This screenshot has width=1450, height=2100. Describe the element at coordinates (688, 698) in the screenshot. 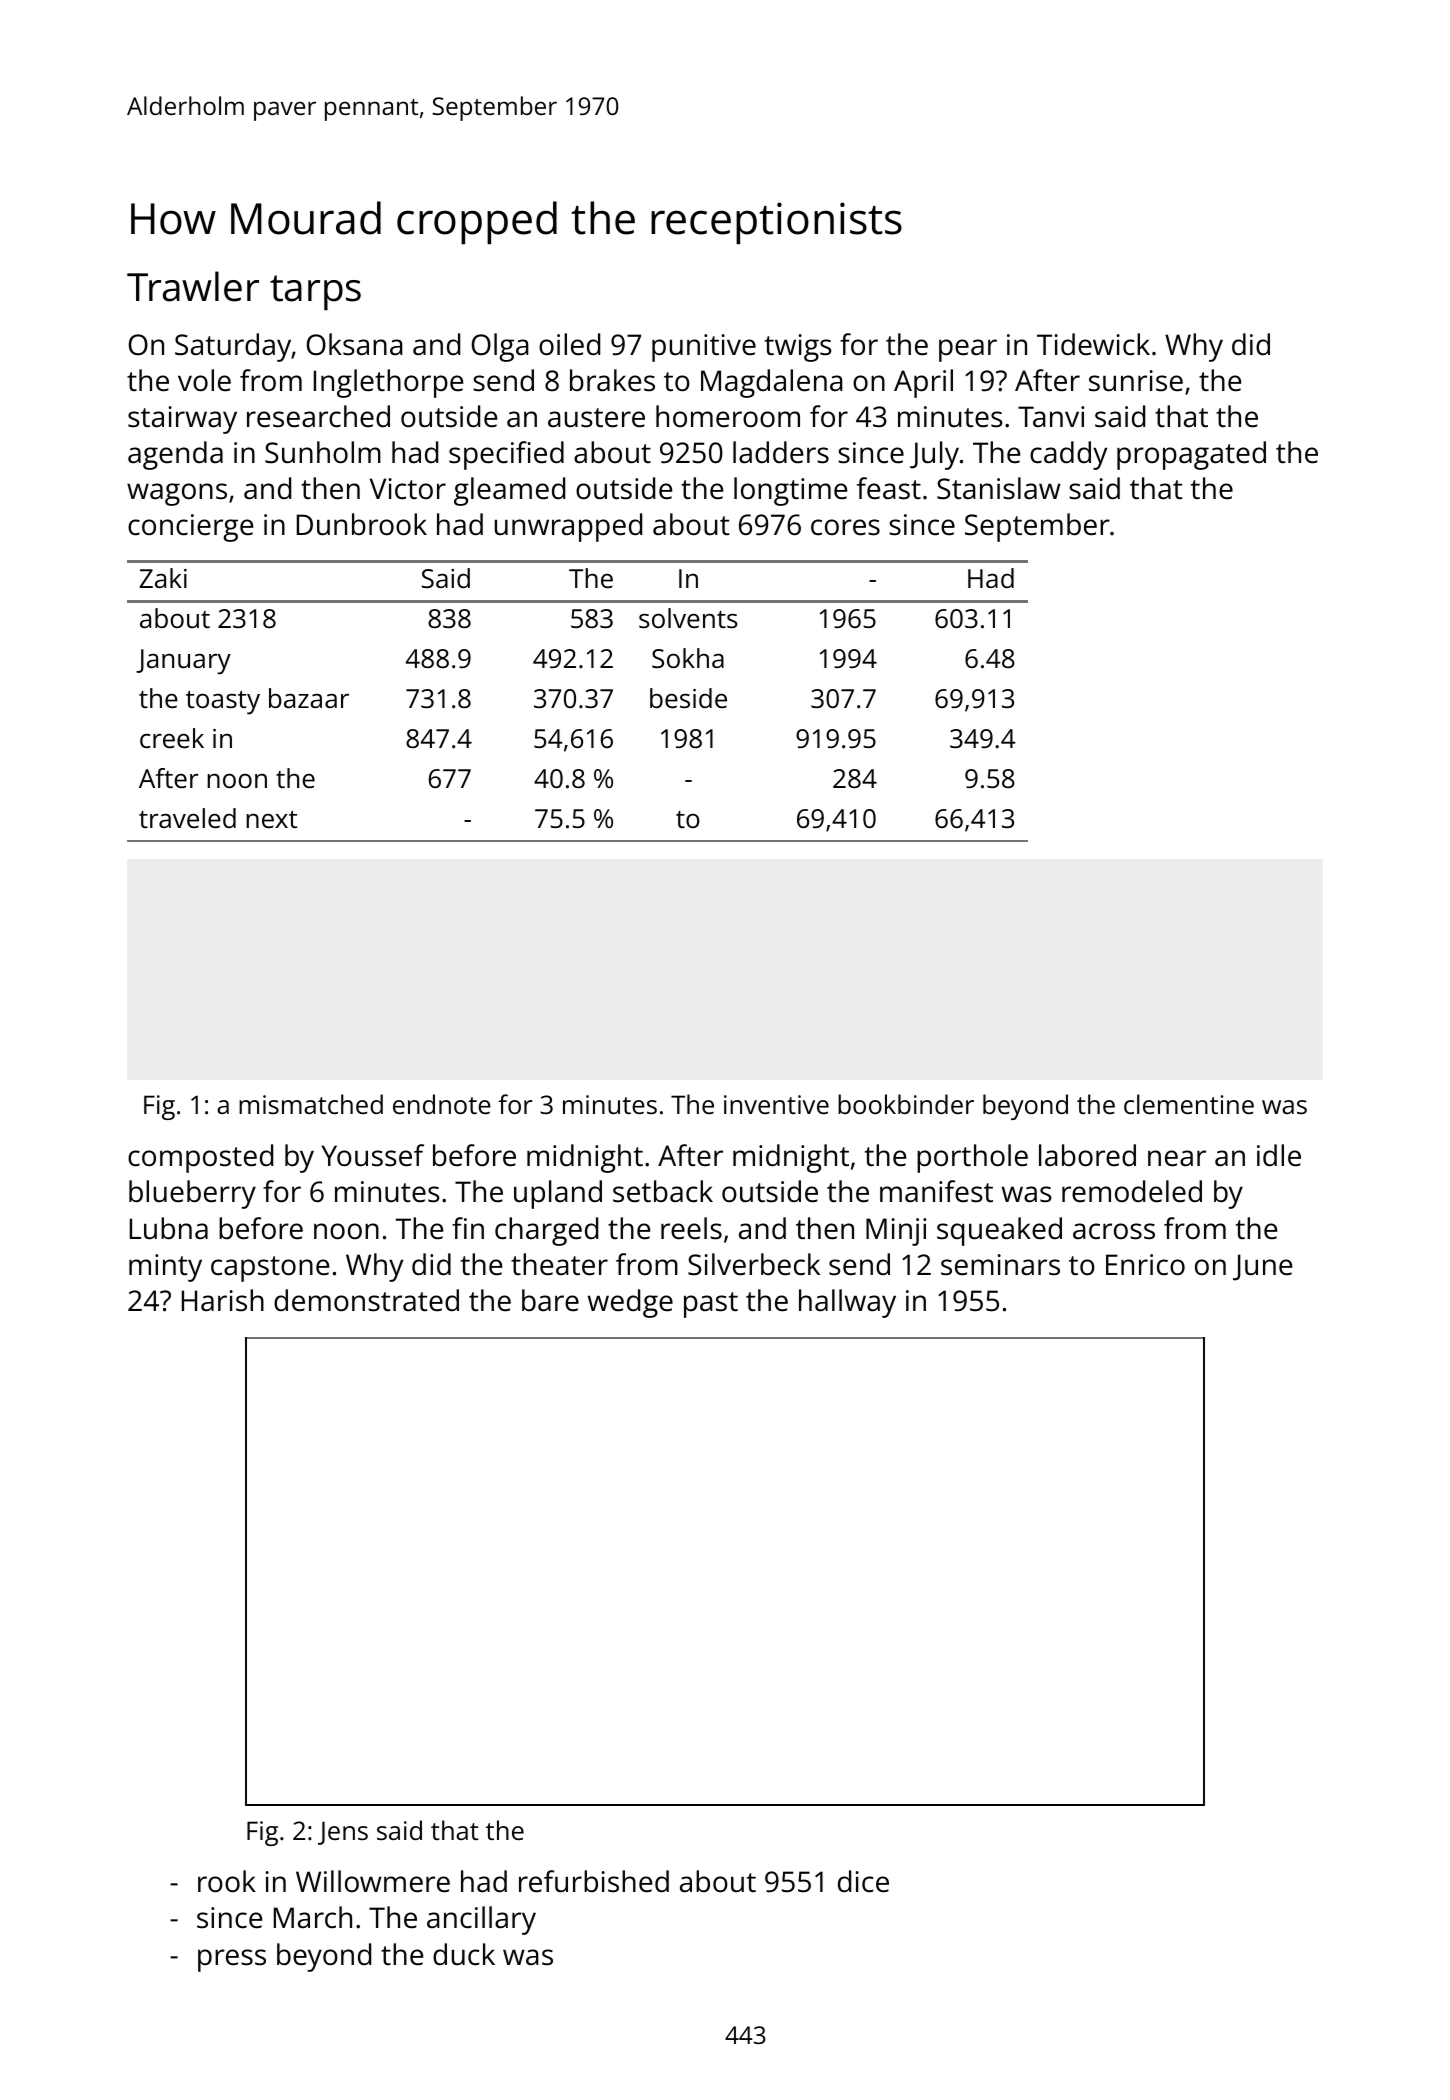

I see `beside` at that location.
